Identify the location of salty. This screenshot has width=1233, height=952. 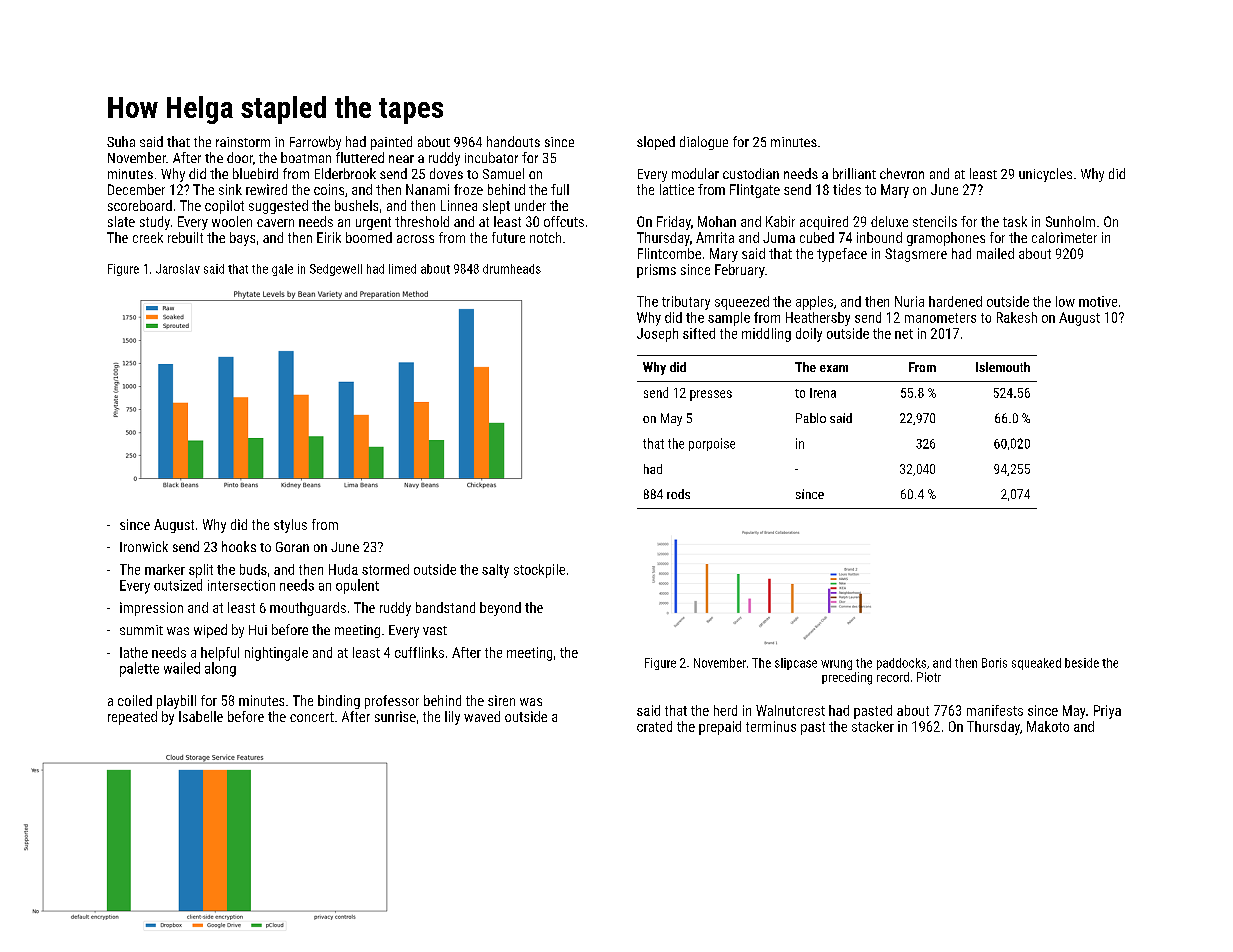
(495, 571).
